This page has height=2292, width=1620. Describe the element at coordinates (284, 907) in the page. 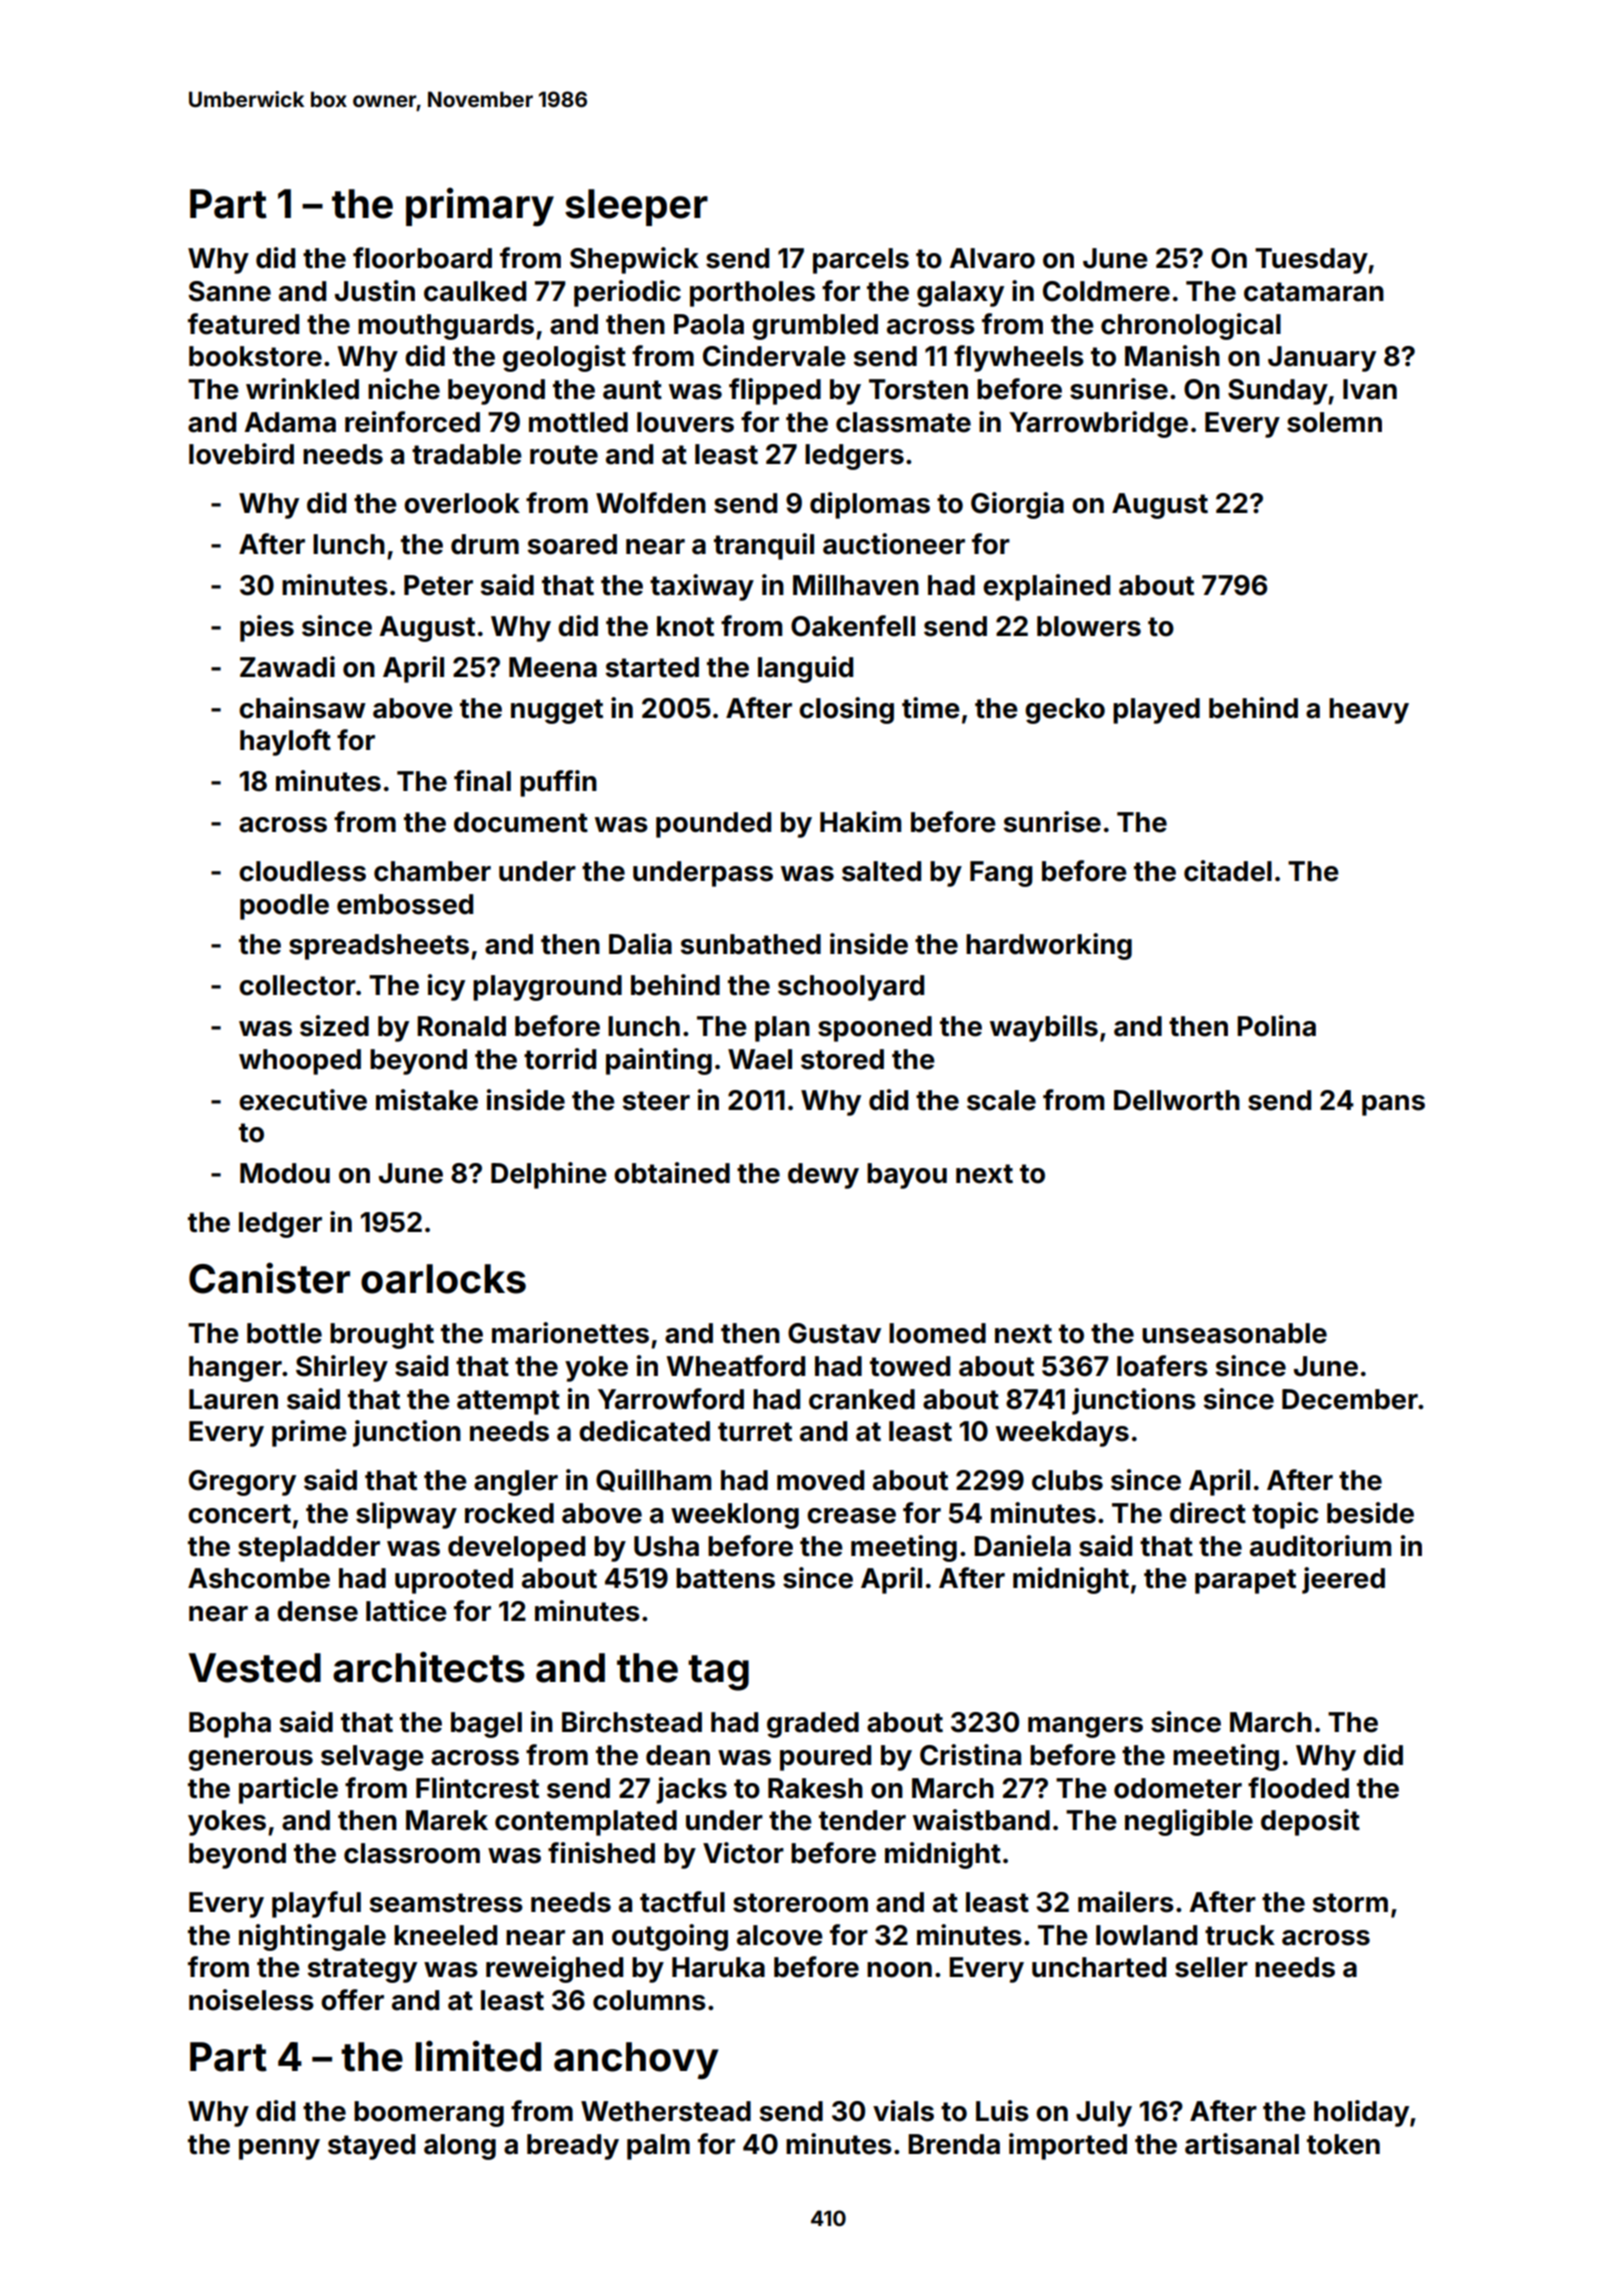

I see `poodle` at that location.
